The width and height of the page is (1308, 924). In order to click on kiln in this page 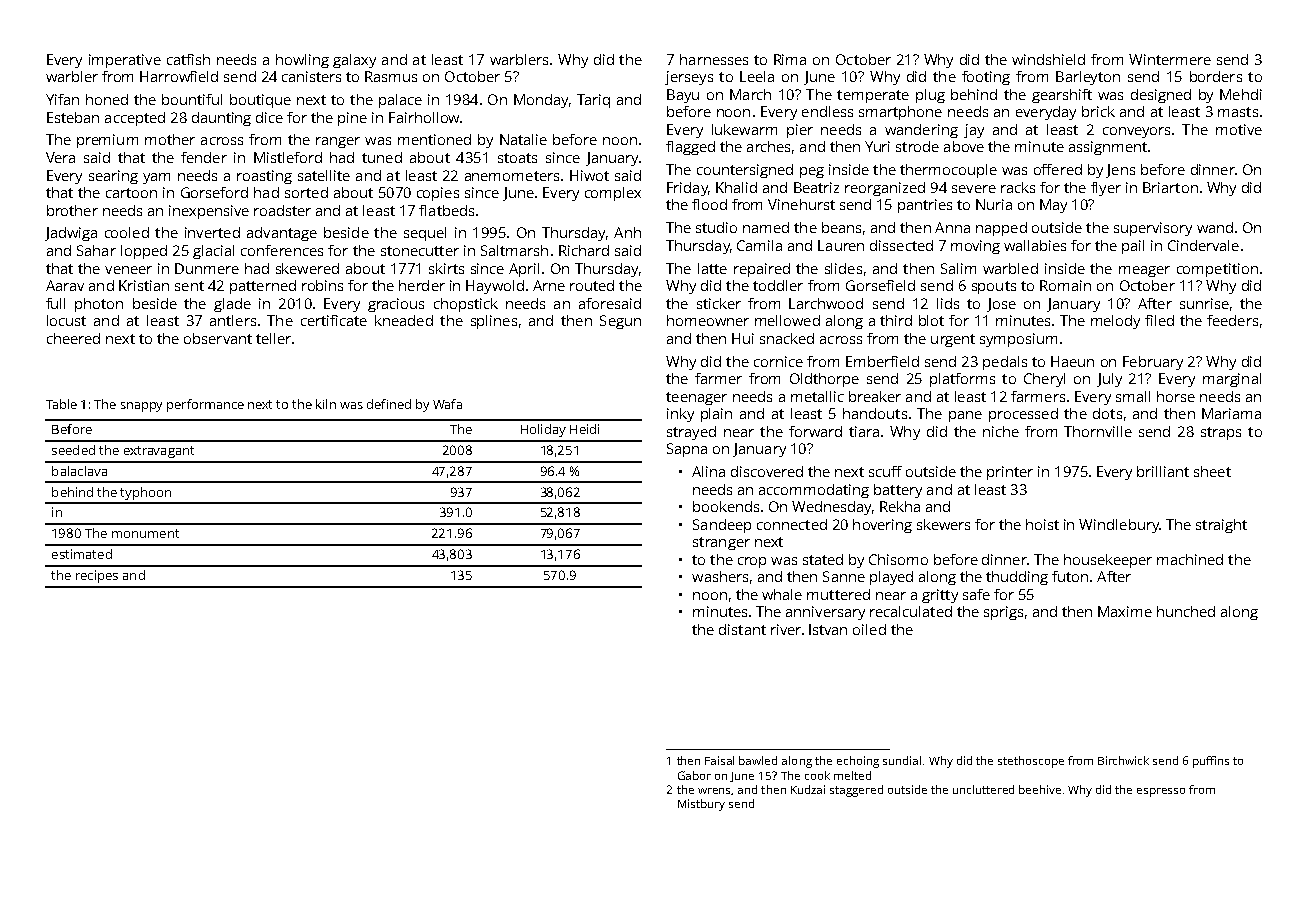, I will do `click(326, 404)`.
